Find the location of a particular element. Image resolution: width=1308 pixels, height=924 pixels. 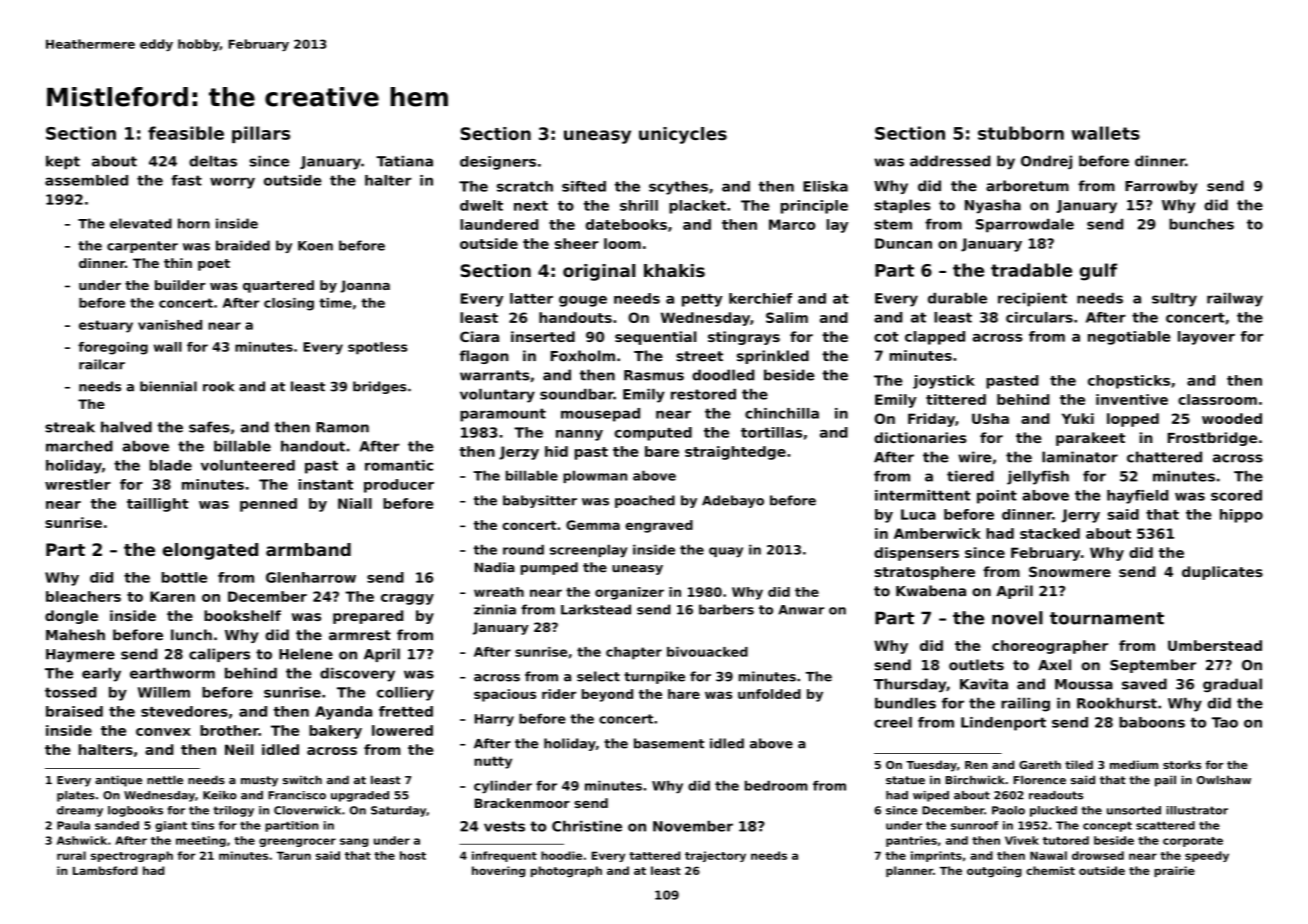

tortillas is located at coordinates (771, 432).
